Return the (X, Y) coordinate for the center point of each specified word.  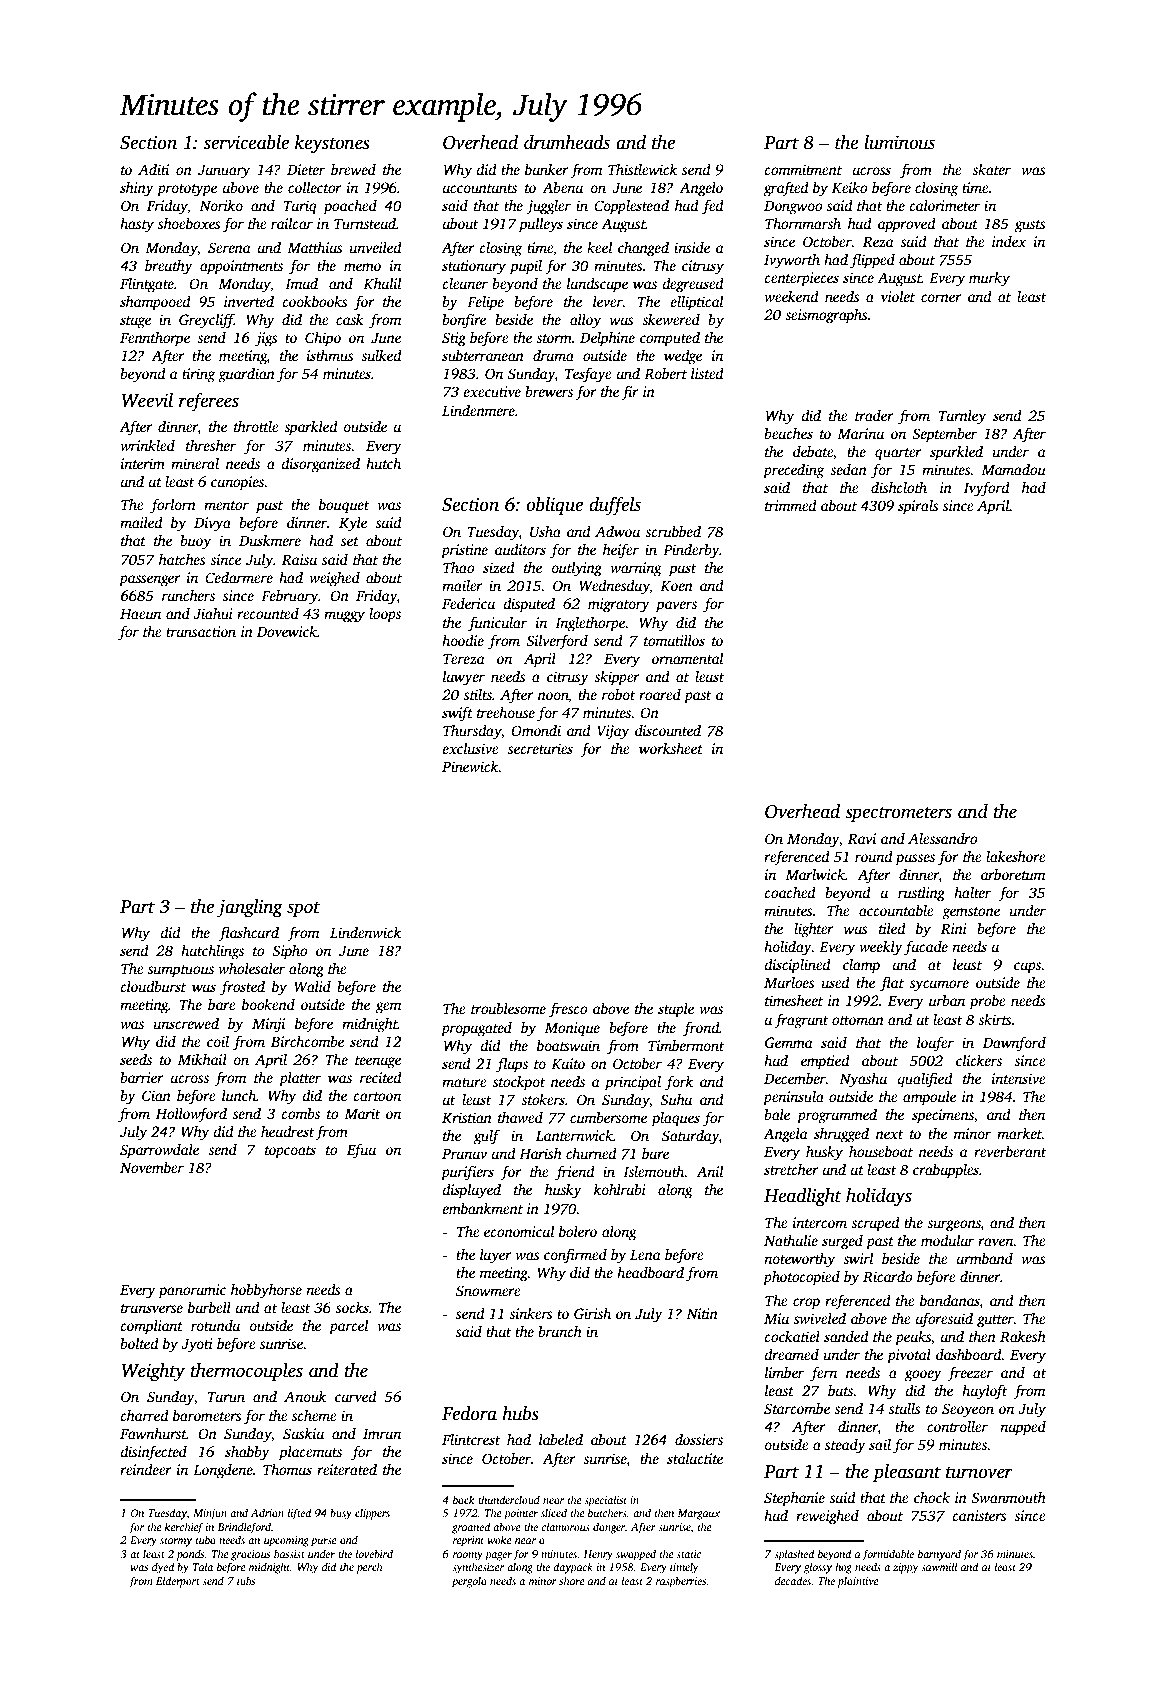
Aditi (153, 169)
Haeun (140, 614)
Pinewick (470, 766)
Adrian (267, 1512)
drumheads (567, 142)
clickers (979, 1060)
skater (991, 169)
